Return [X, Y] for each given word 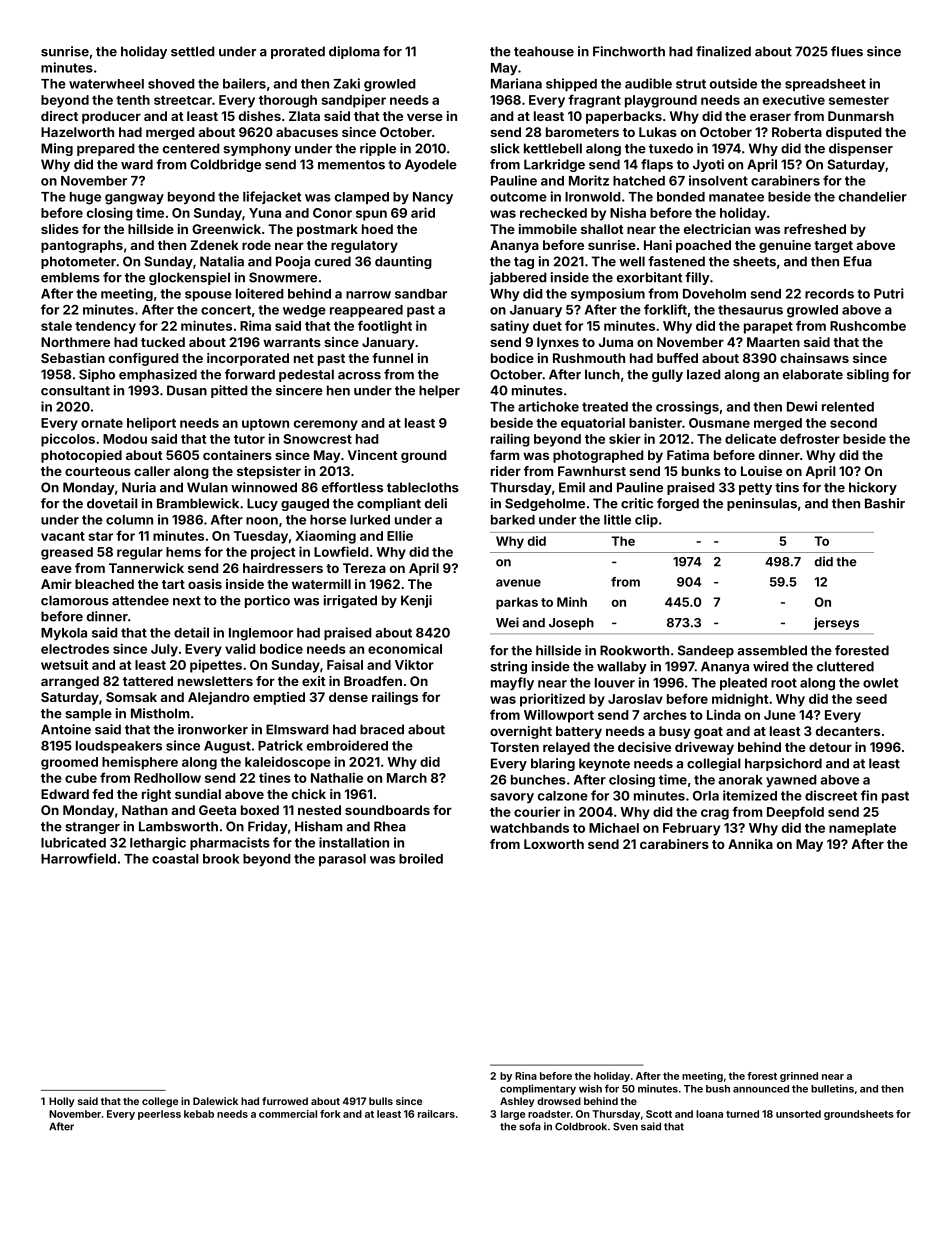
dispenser [861, 149]
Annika [750, 844]
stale [56, 326]
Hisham [318, 826]
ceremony [326, 425]
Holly [62, 1102]
